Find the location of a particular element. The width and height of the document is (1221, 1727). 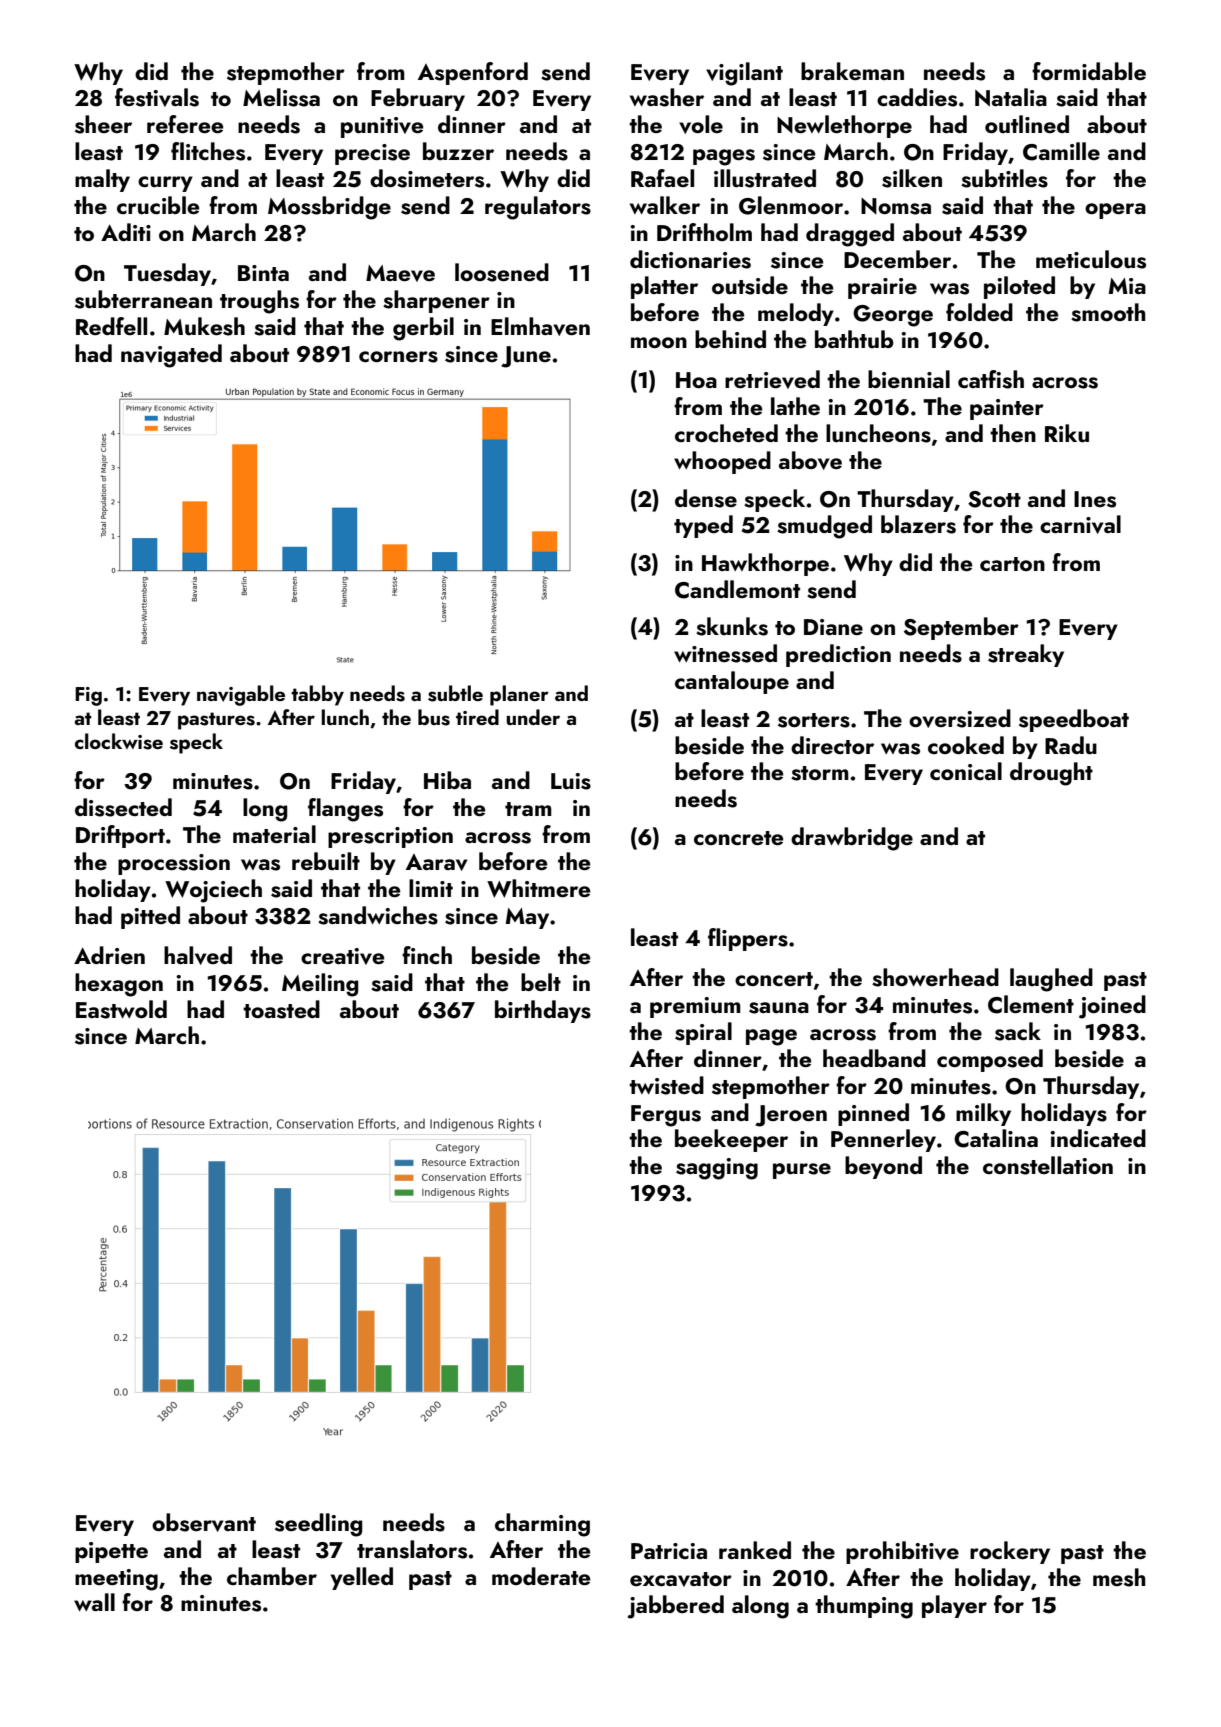

Driftholm is located at coordinates (704, 232).
